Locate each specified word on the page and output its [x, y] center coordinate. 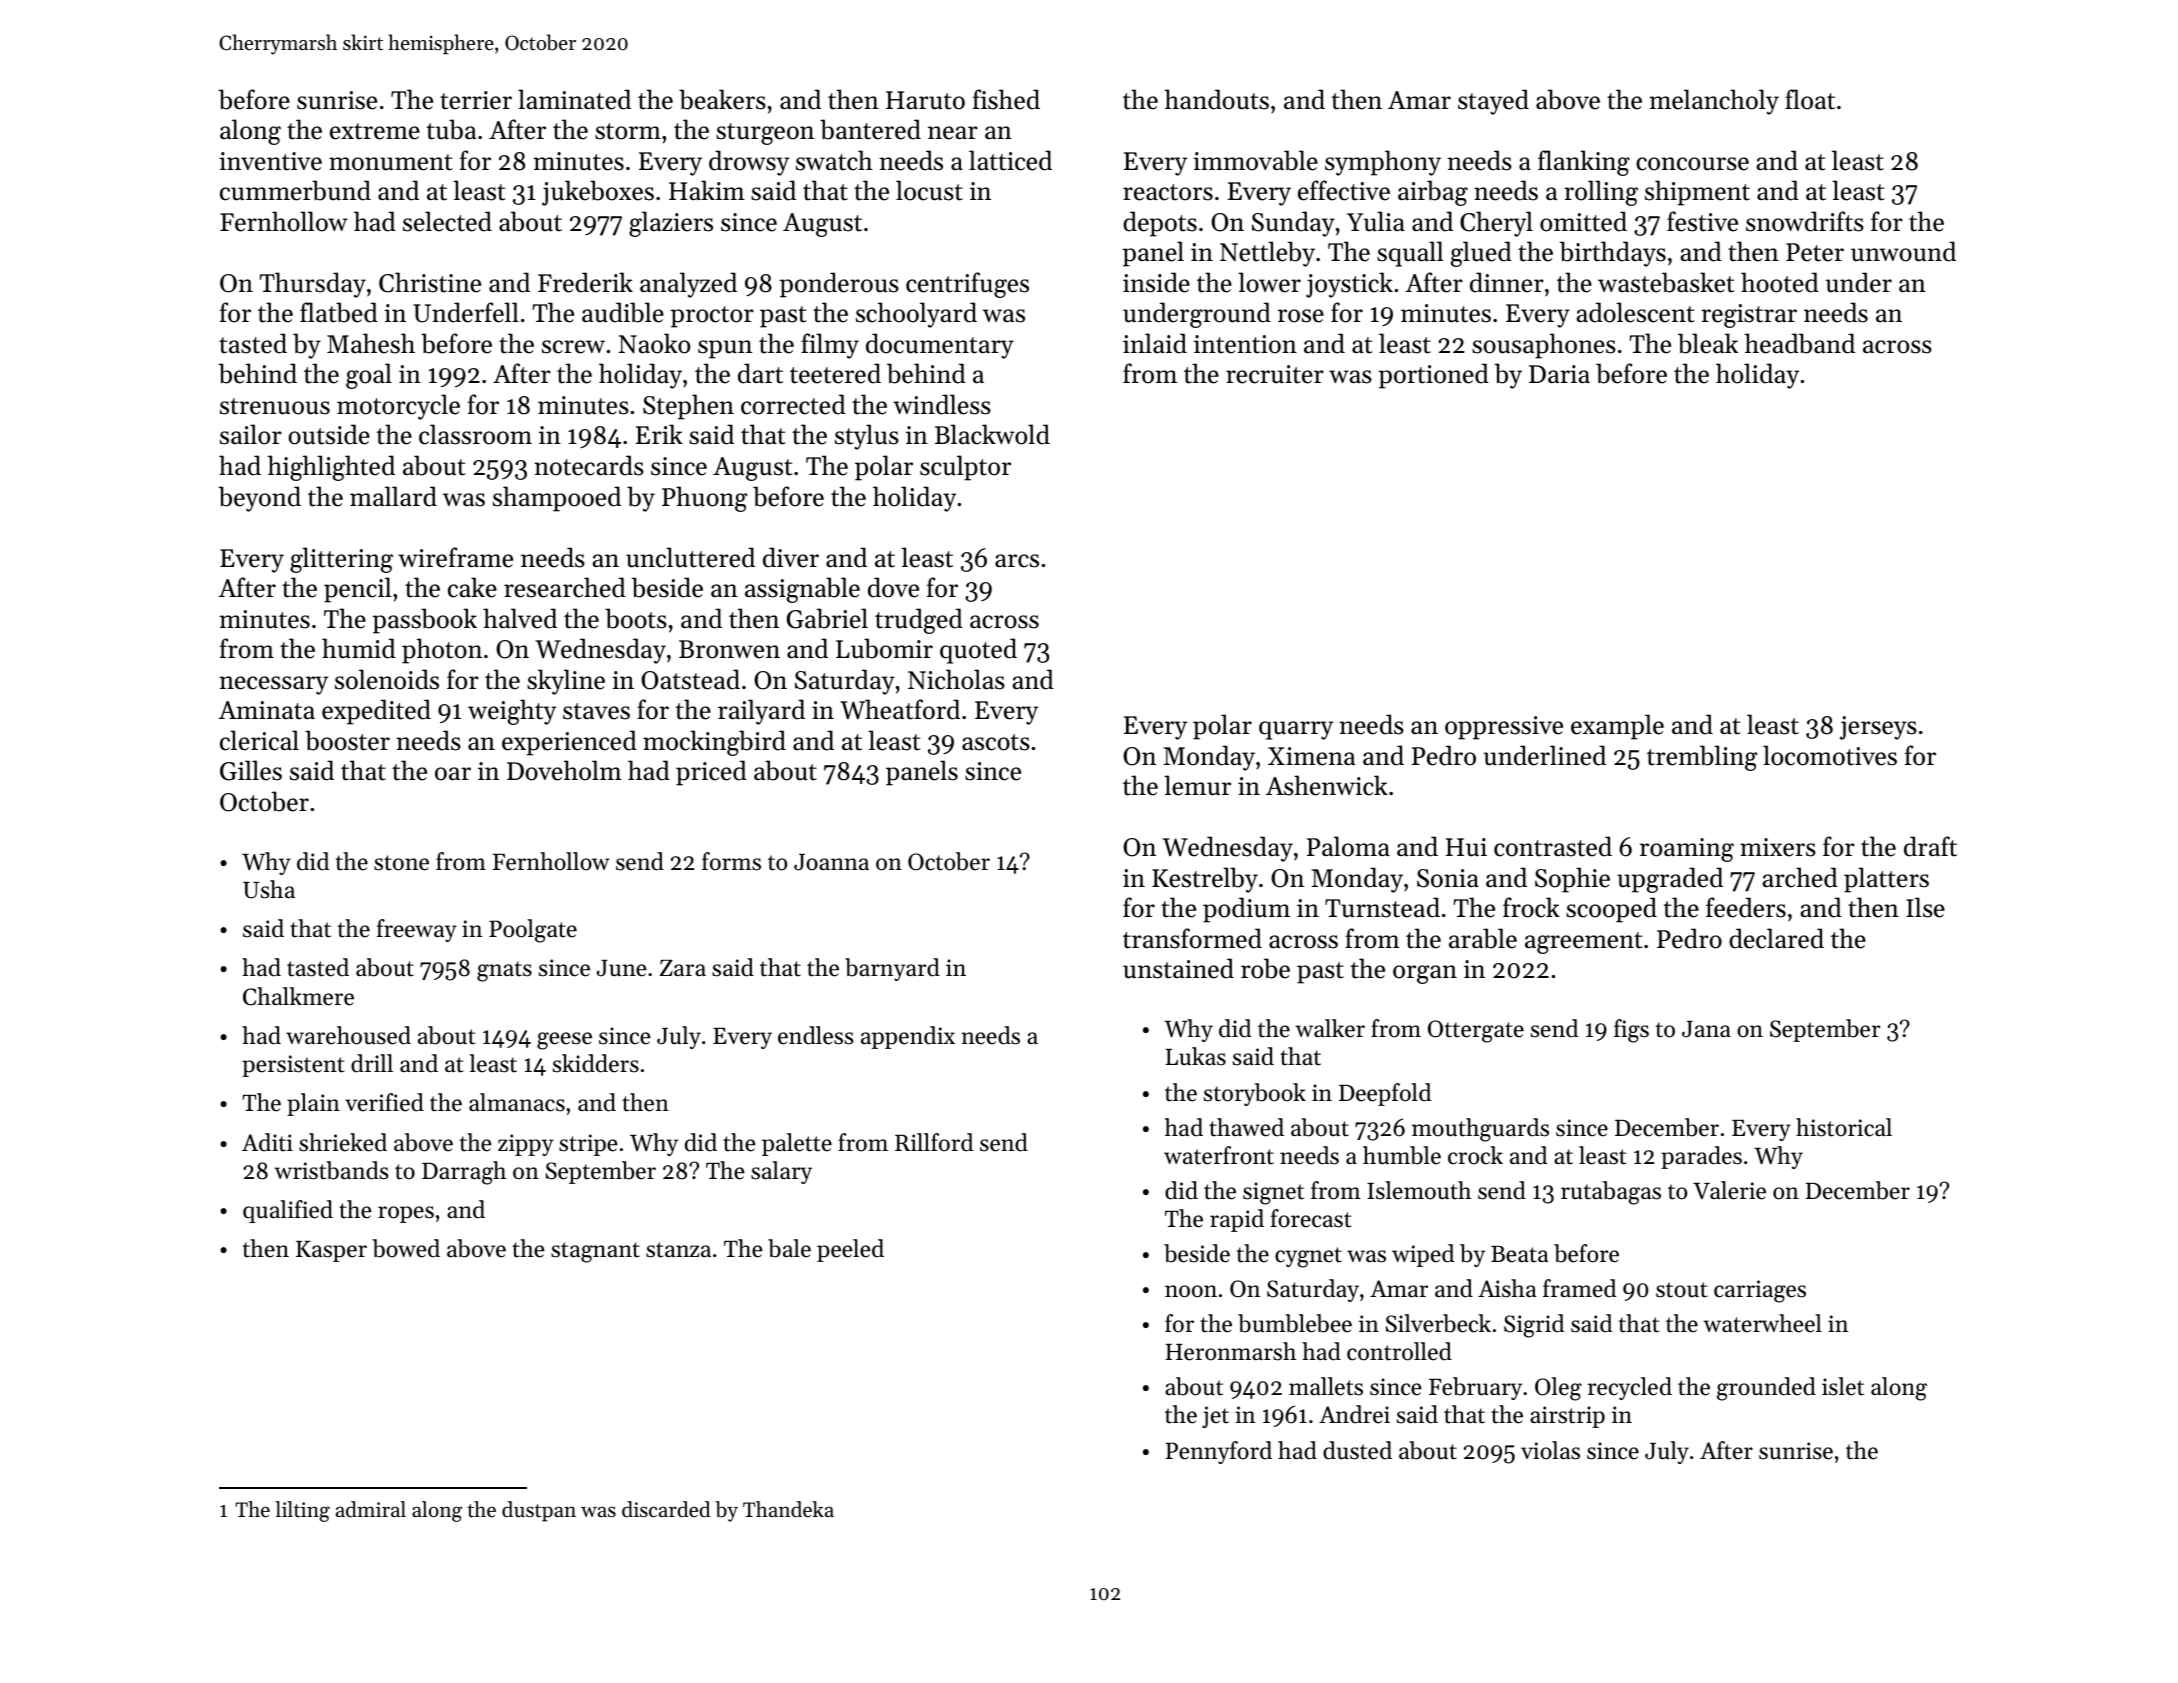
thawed [1246, 1127]
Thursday [313, 285]
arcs [1017, 561]
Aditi [267, 1142]
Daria [1559, 374]
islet [1843, 1386]
